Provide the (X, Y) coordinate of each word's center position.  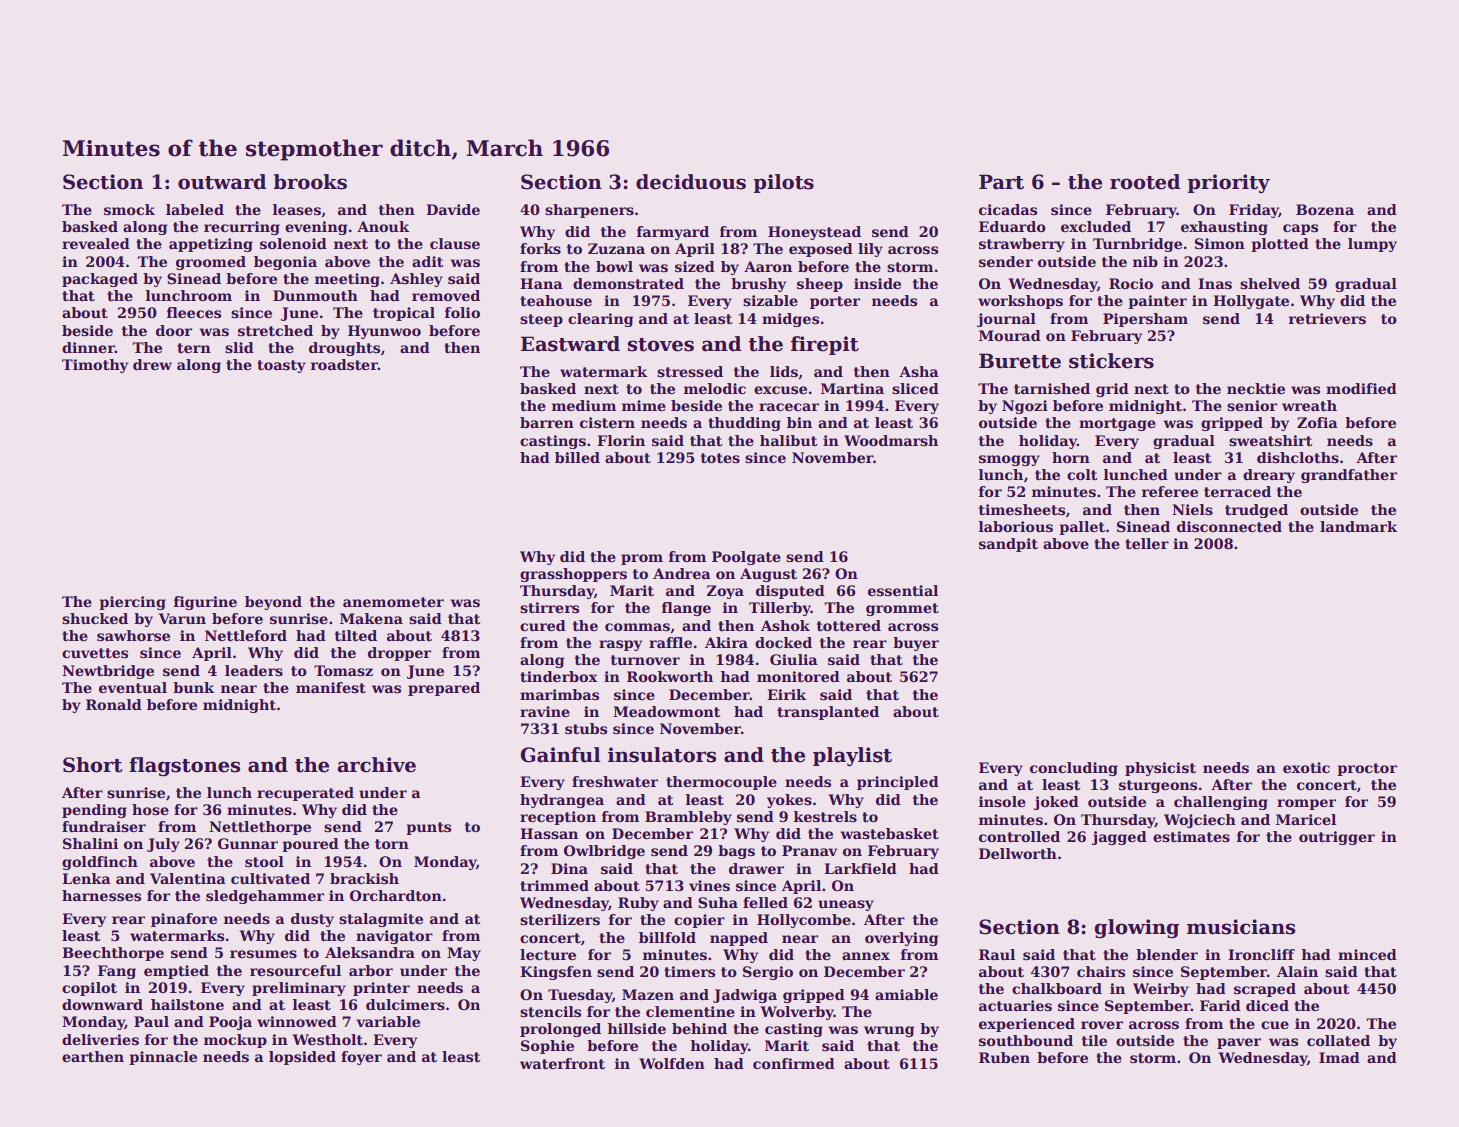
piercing (132, 603)
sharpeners (589, 211)
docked (783, 642)
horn (1071, 457)
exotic (1306, 767)
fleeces (194, 312)
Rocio (1131, 283)
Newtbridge (108, 672)
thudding (744, 424)
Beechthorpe (113, 954)
